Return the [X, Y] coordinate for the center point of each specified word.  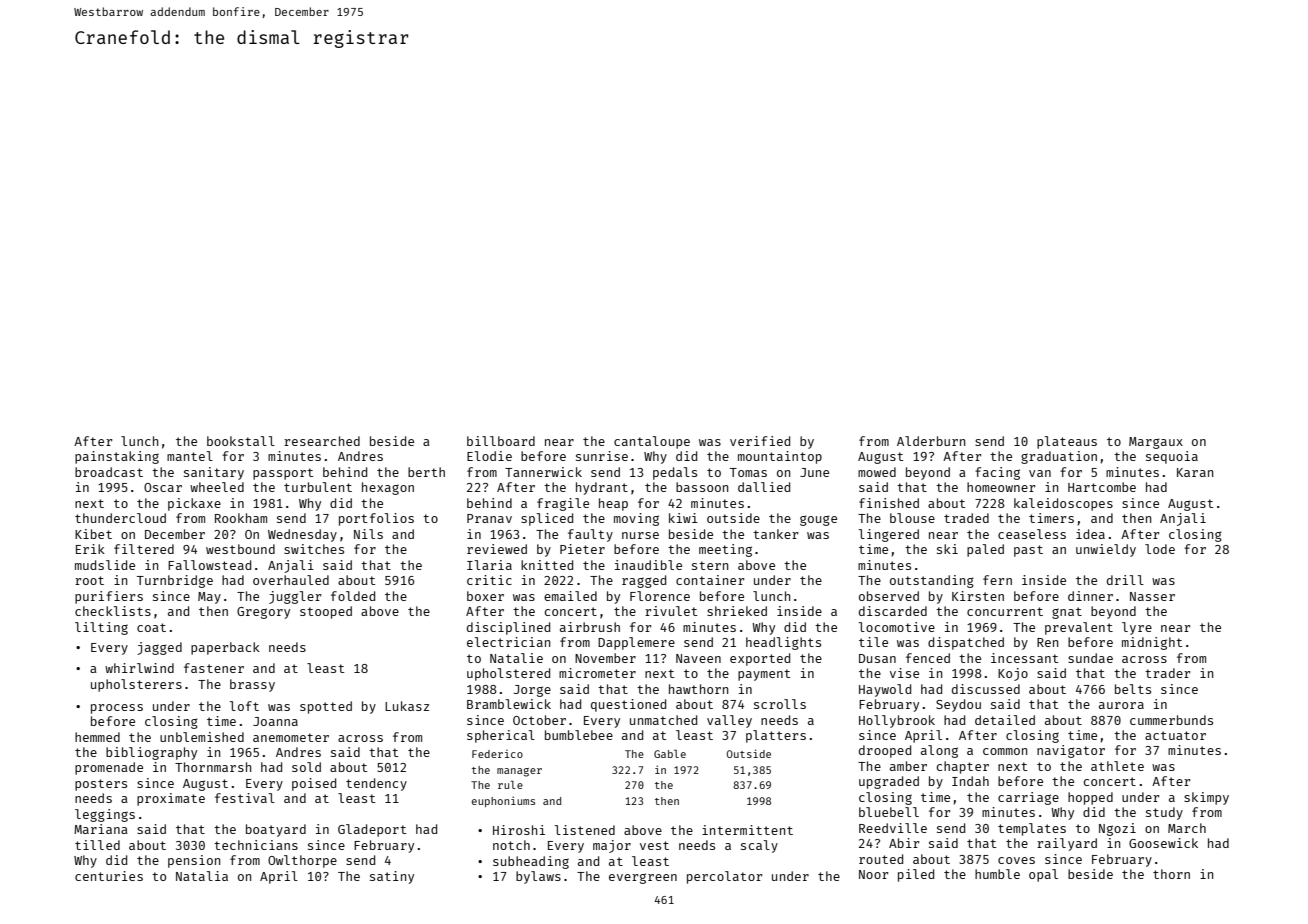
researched [322, 441]
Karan [1195, 472]
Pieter [582, 549]
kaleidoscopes [1063, 504]
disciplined [508, 628]
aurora [1121, 705]
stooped [326, 612]
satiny [392, 877]
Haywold [885, 690]
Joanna [275, 721]
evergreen [643, 878]
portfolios [376, 519]
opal [1043, 875]
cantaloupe [652, 442]
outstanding [932, 581]
